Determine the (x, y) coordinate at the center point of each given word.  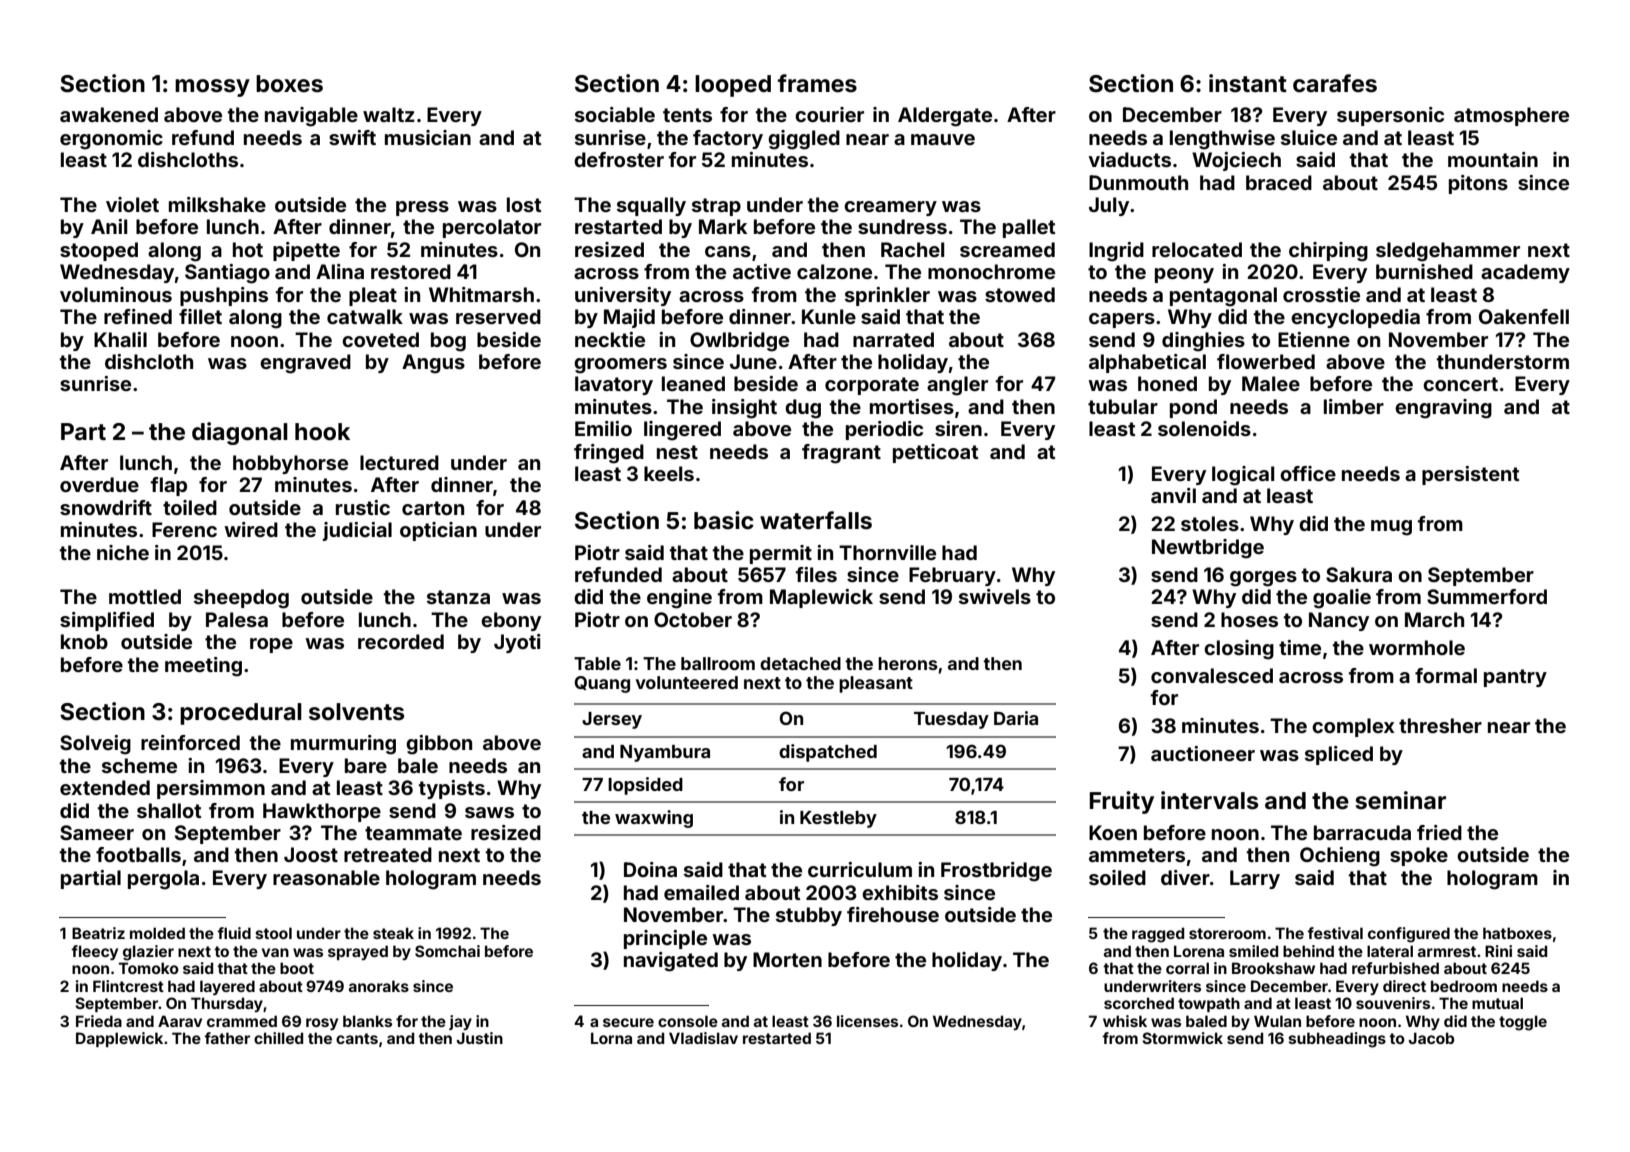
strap (716, 207)
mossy (212, 88)
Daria (1016, 718)
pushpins (224, 296)
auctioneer (1203, 753)
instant (1248, 83)
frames (817, 83)
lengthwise (1222, 140)
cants (357, 1038)
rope (271, 645)
